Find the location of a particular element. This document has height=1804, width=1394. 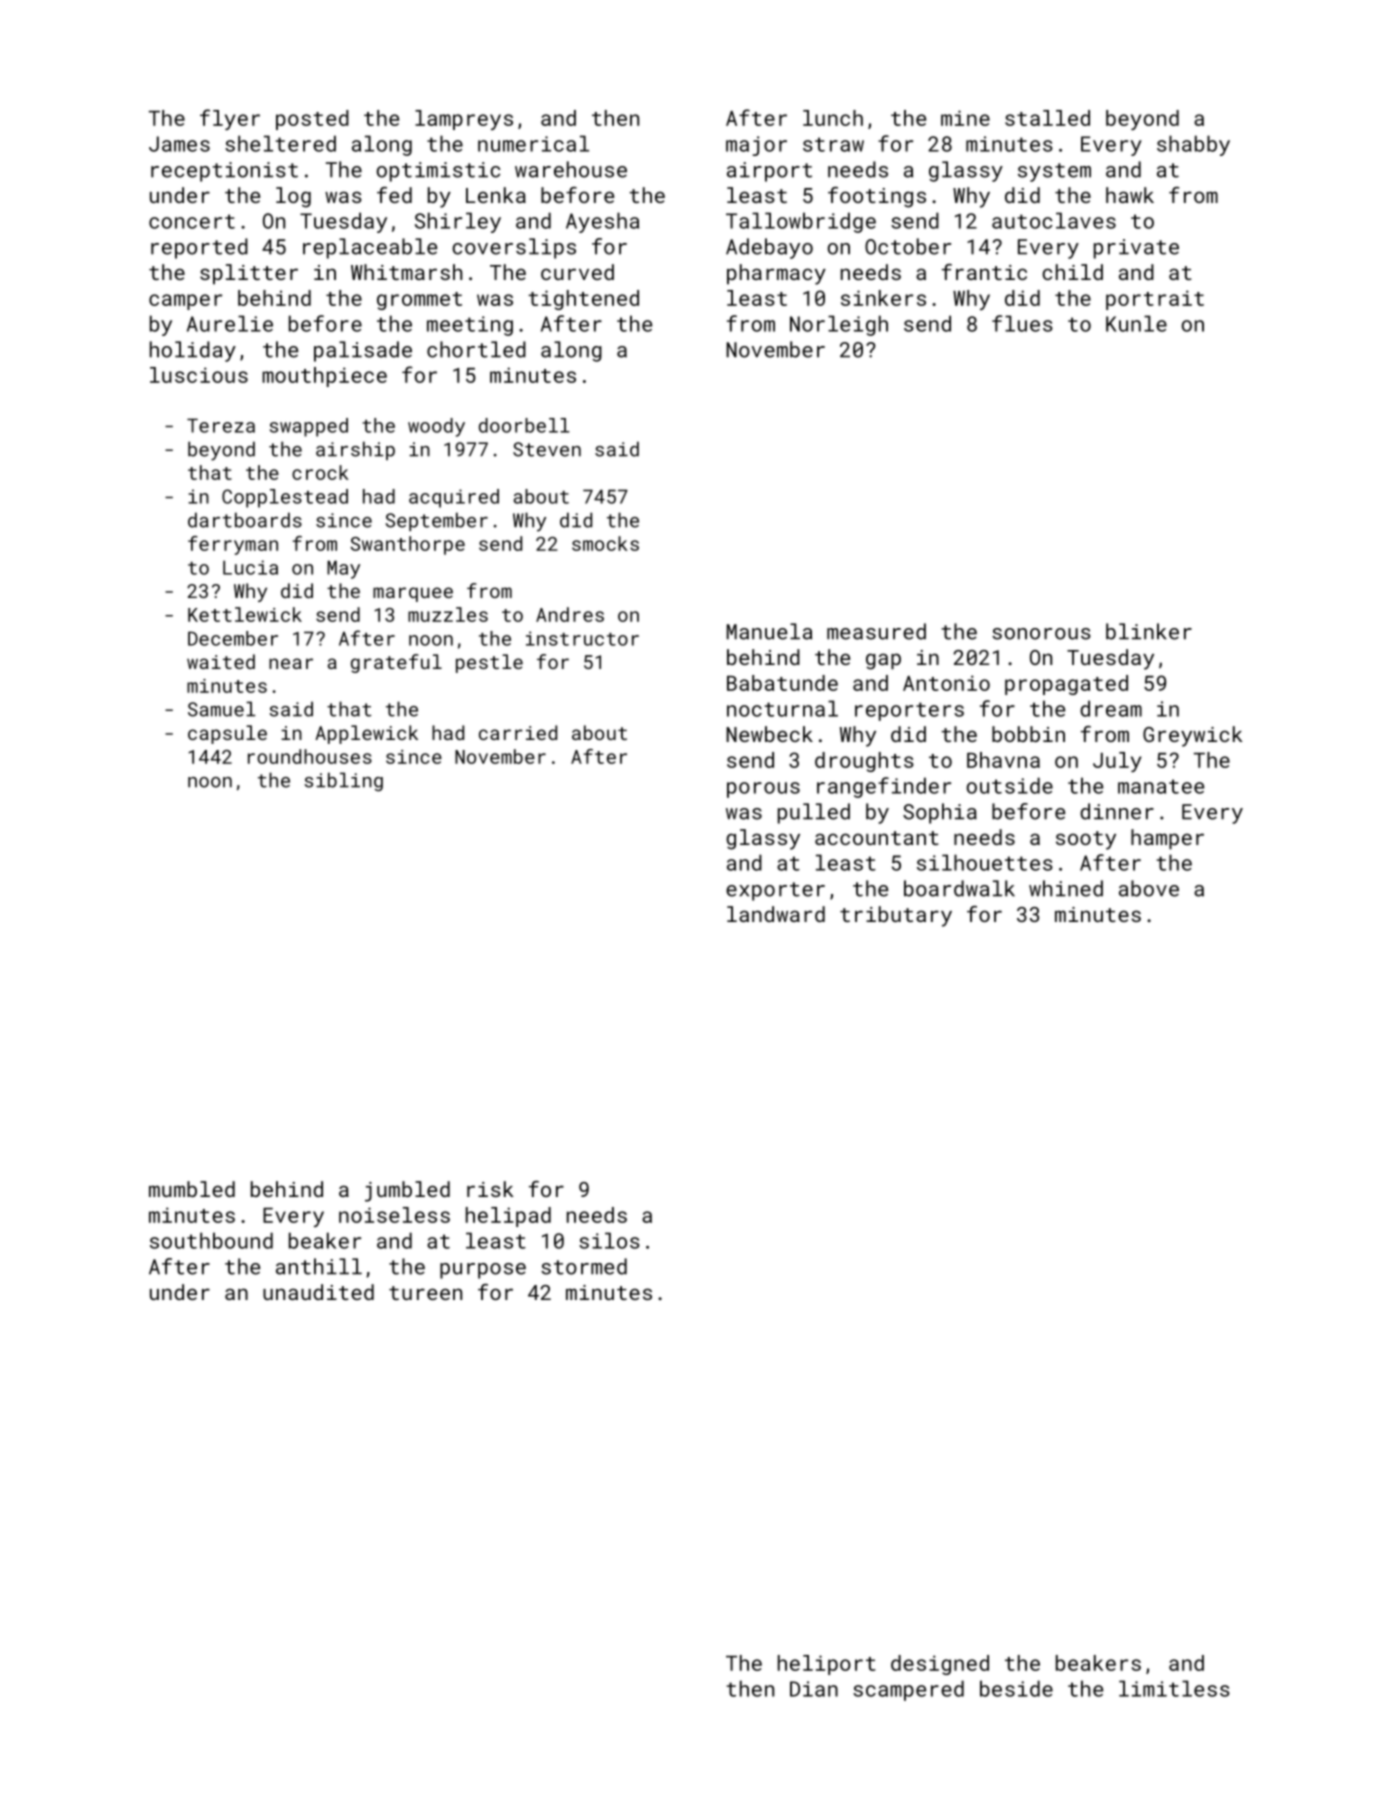

posted is located at coordinates (312, 120).
